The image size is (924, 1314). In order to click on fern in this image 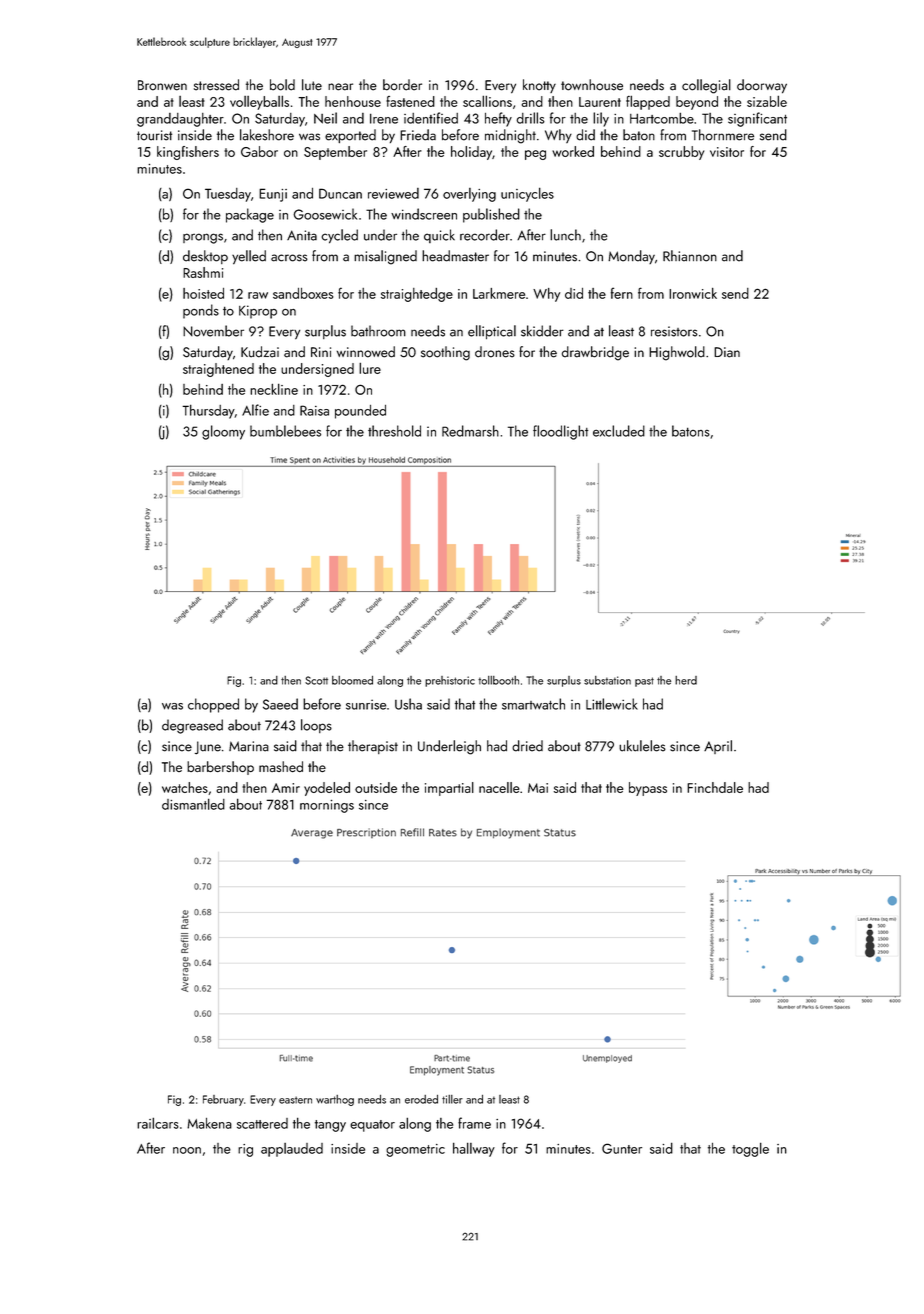, I will do `click(622, 293)`.
